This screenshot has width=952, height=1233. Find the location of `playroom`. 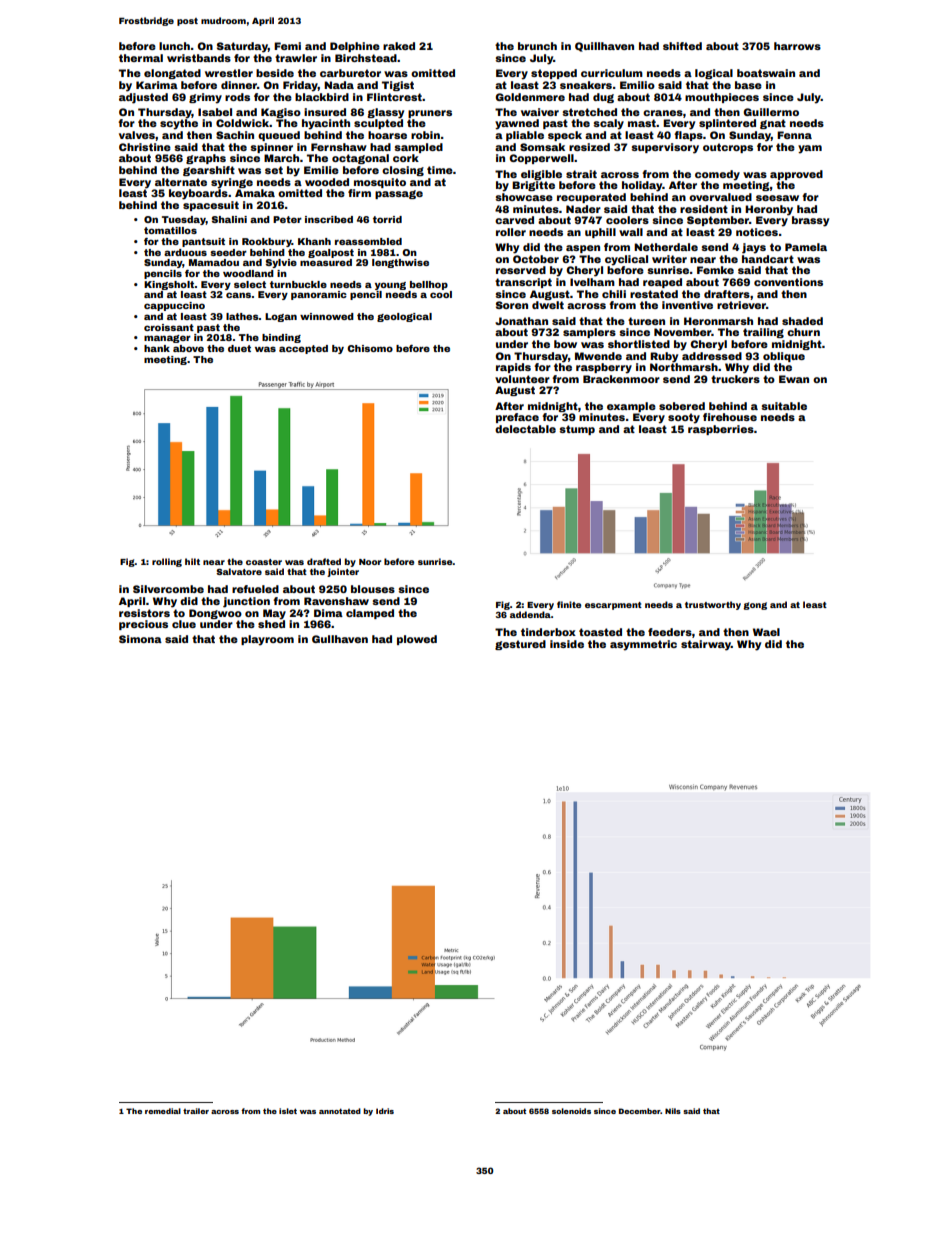

playroom is located at coordinates (267, 640).
